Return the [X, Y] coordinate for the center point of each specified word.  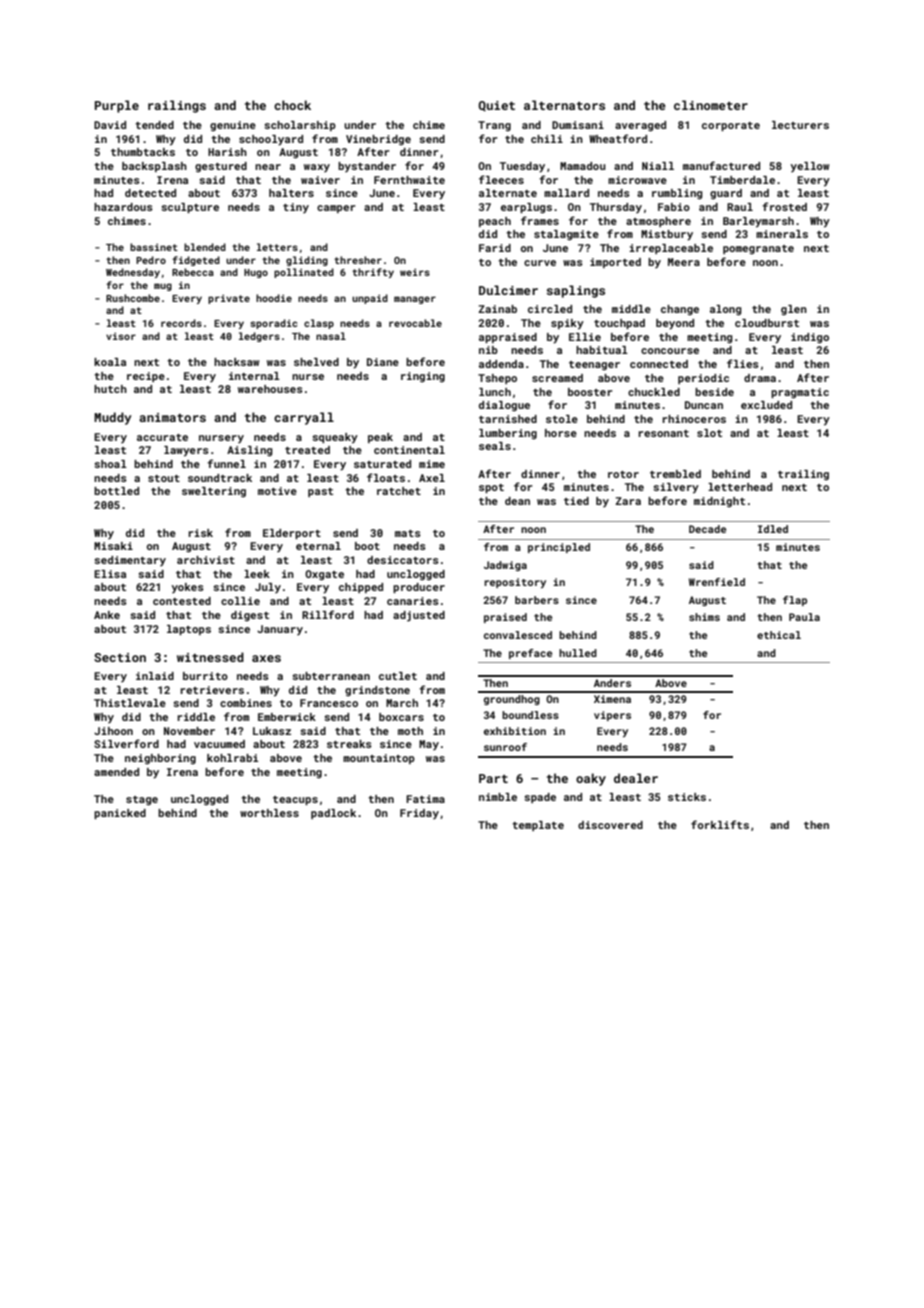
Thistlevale [130, 703]
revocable [415, 323]
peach [495, 222]
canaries [413, 601]
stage [142, 801]
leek [257, 574]
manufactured [721, 165]
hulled [578, 653]
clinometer [711, 105]
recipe [146, 377]
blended [205, 247]
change [680, 310]
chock [292, 105]
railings [177, 106]
